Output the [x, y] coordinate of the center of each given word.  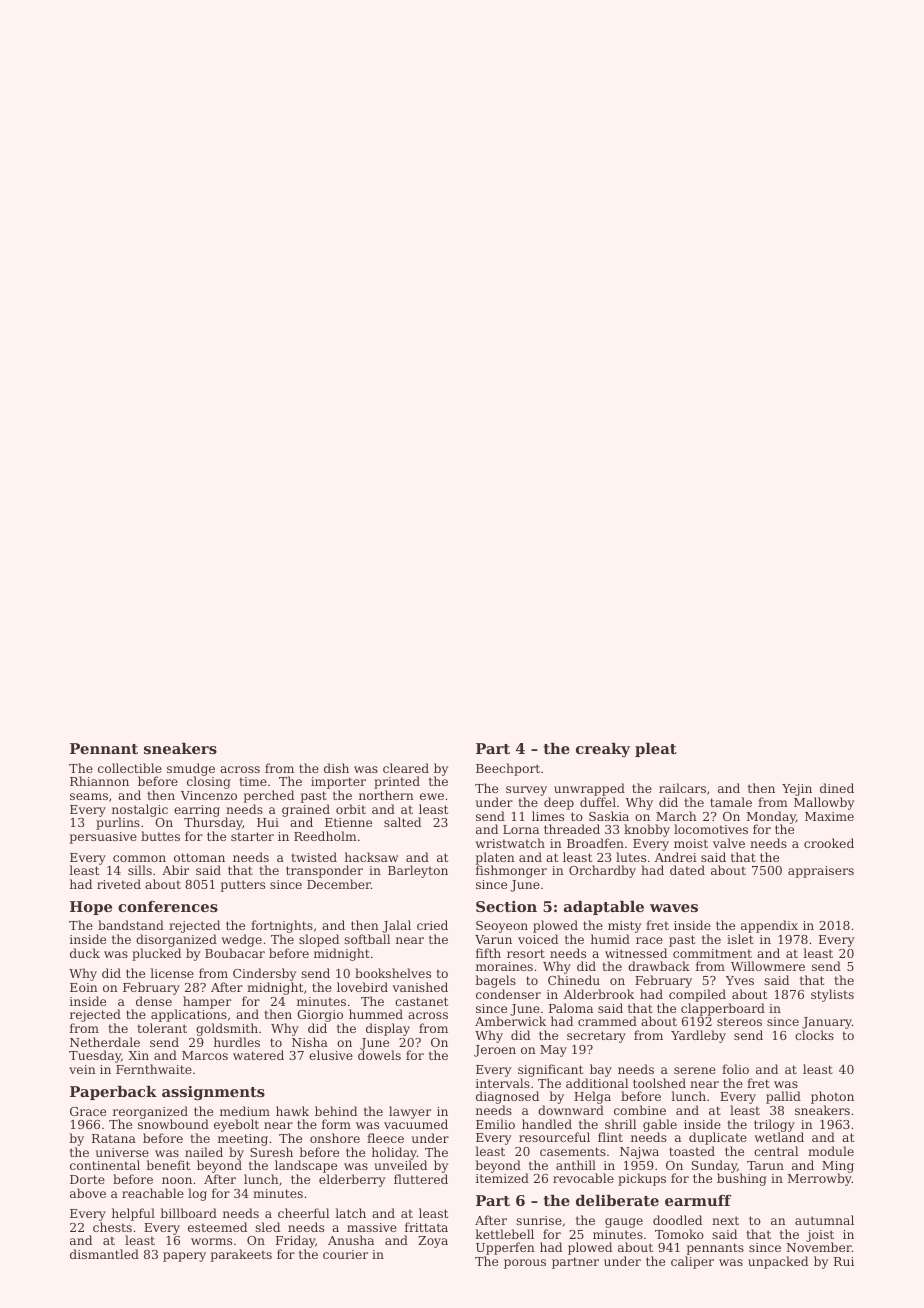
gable [660, 1126]
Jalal [396, 926]
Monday [771, 818]
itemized [502, 1178]
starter [252, 836]
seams [89, 796]
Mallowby [824, 803]
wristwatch [510, 843]
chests [112, 1227]
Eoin [84, 987]
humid [610, 939]
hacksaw [371, 857]
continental [105, 1165]
